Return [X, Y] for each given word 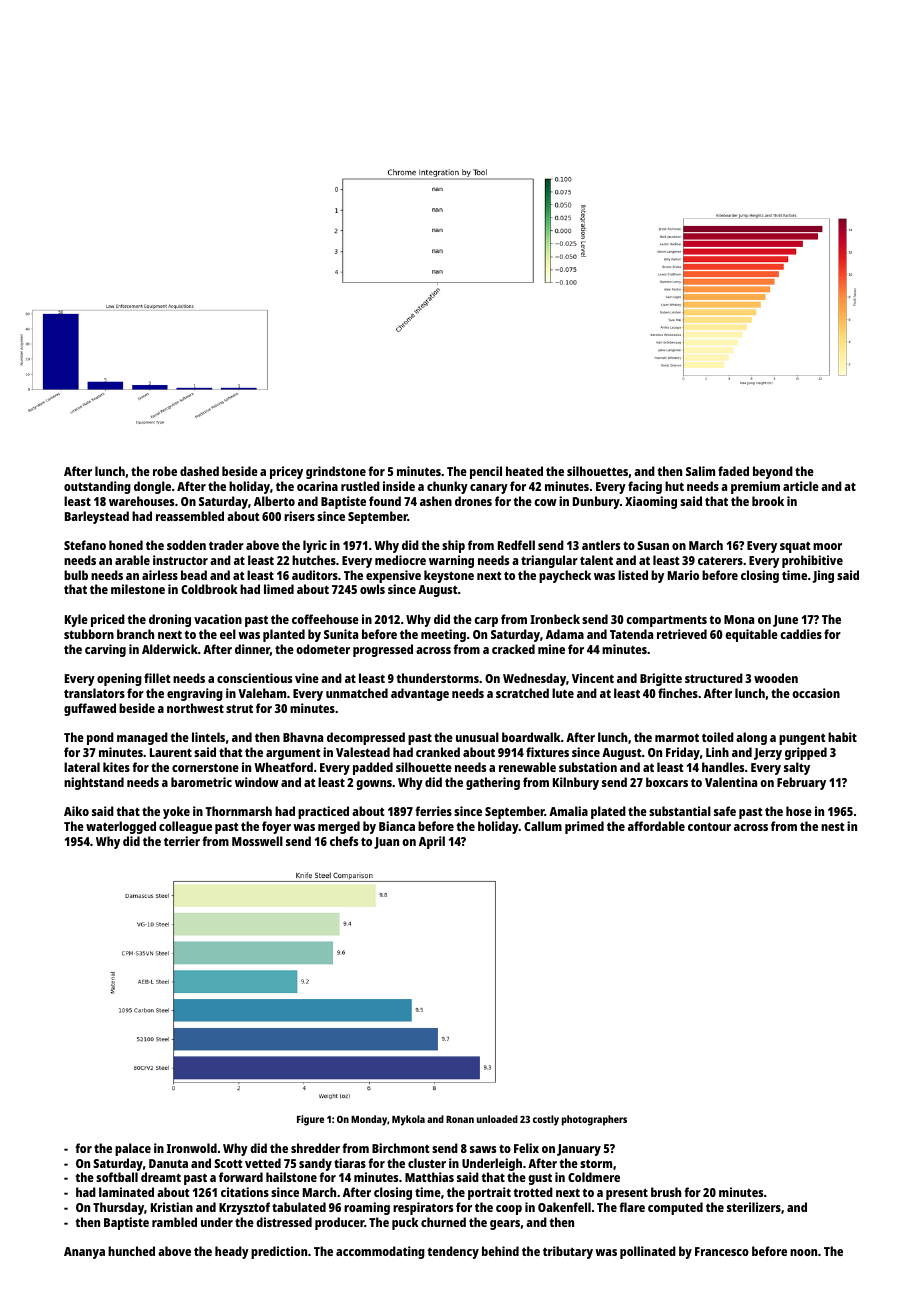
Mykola [408, 1120]
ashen [436, 501]
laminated [126, 1192]
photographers [594, 1120]
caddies [801, 634]
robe [165, 471]
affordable [656, 826]
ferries [433, 811]
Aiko [76, 811]
